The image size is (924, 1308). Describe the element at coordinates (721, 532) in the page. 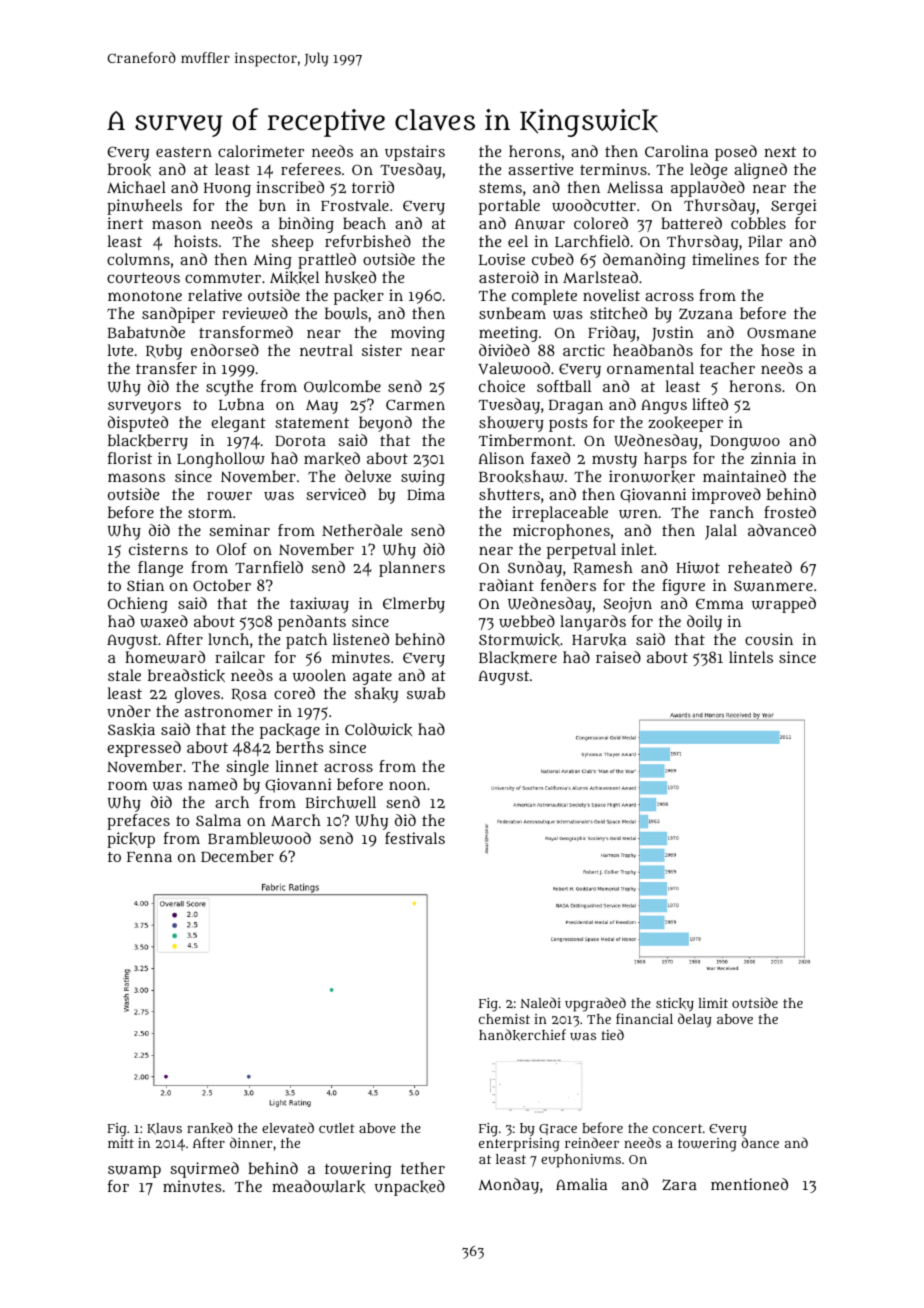

I see `Jalal` at that location.
